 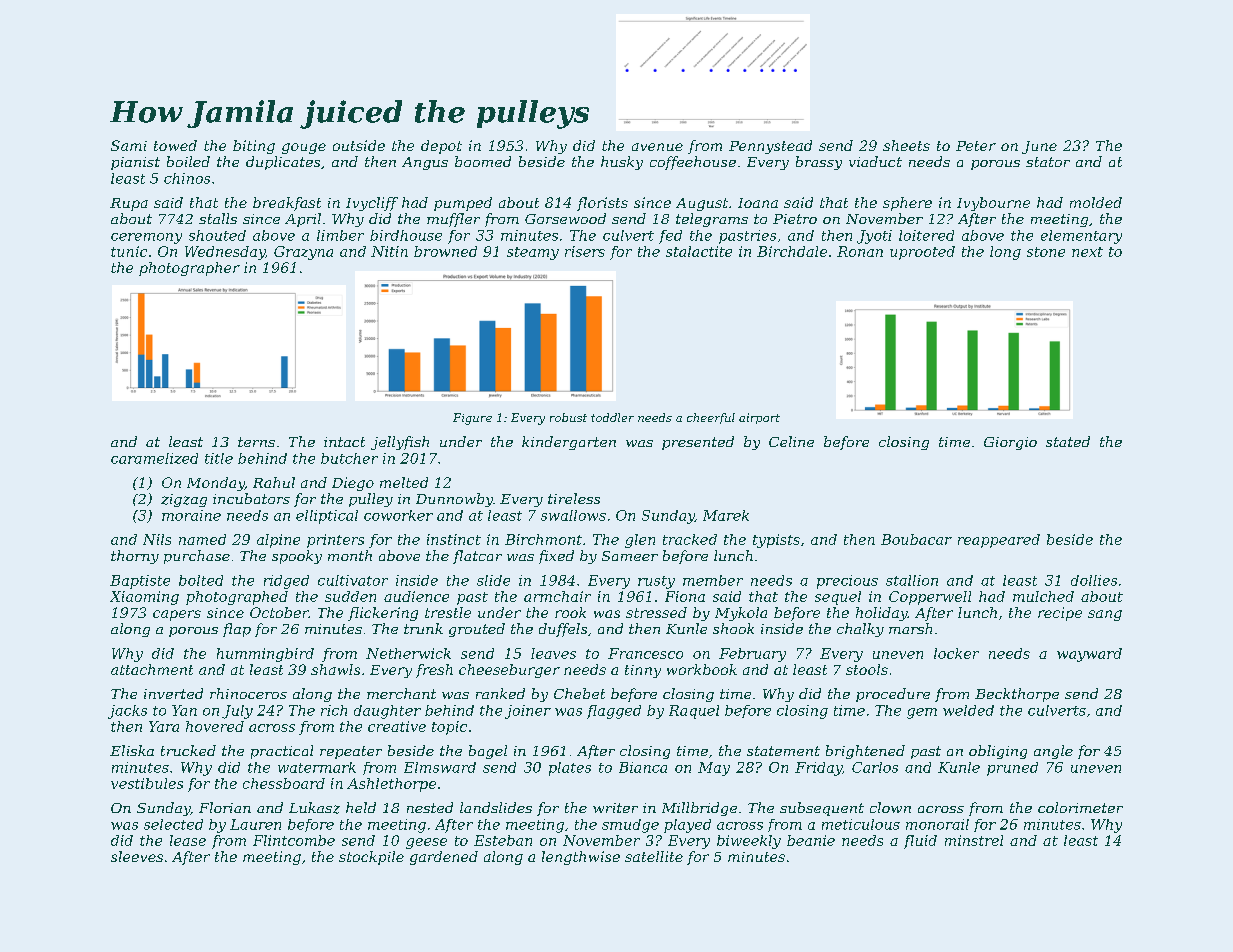 What do you see at coordinates (657, 147) in the screenshot?
I see `avenue` at bounding box center [657, 147].
